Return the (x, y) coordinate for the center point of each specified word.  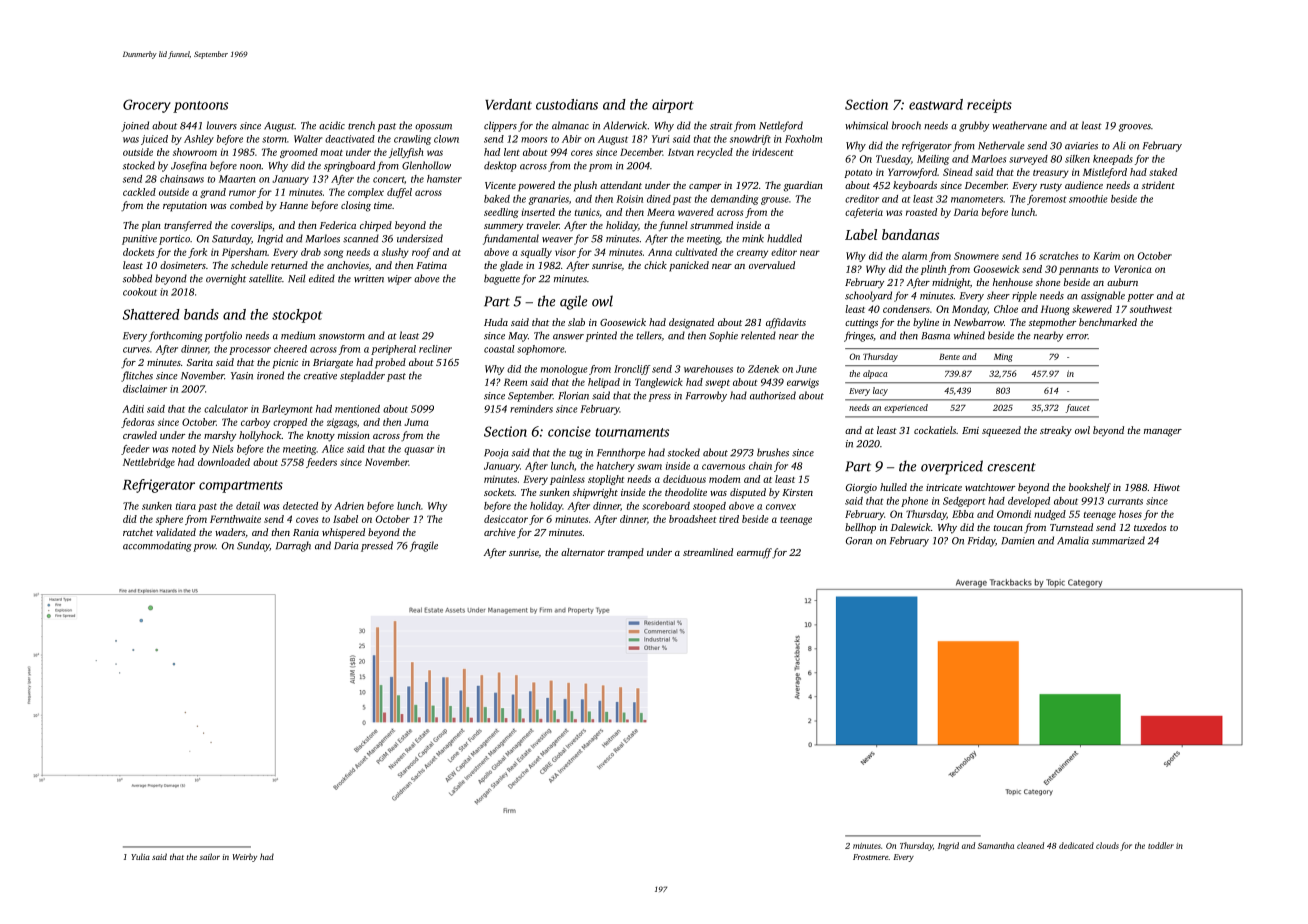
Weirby (245, 857)
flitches (137, 376)
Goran (859, 541)
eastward (936, 104)
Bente (949, 357)
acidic (332, 125)
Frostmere (870, 857)
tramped (626, 553)
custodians (567, 104)
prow (204, 548)
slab (576, 322)
